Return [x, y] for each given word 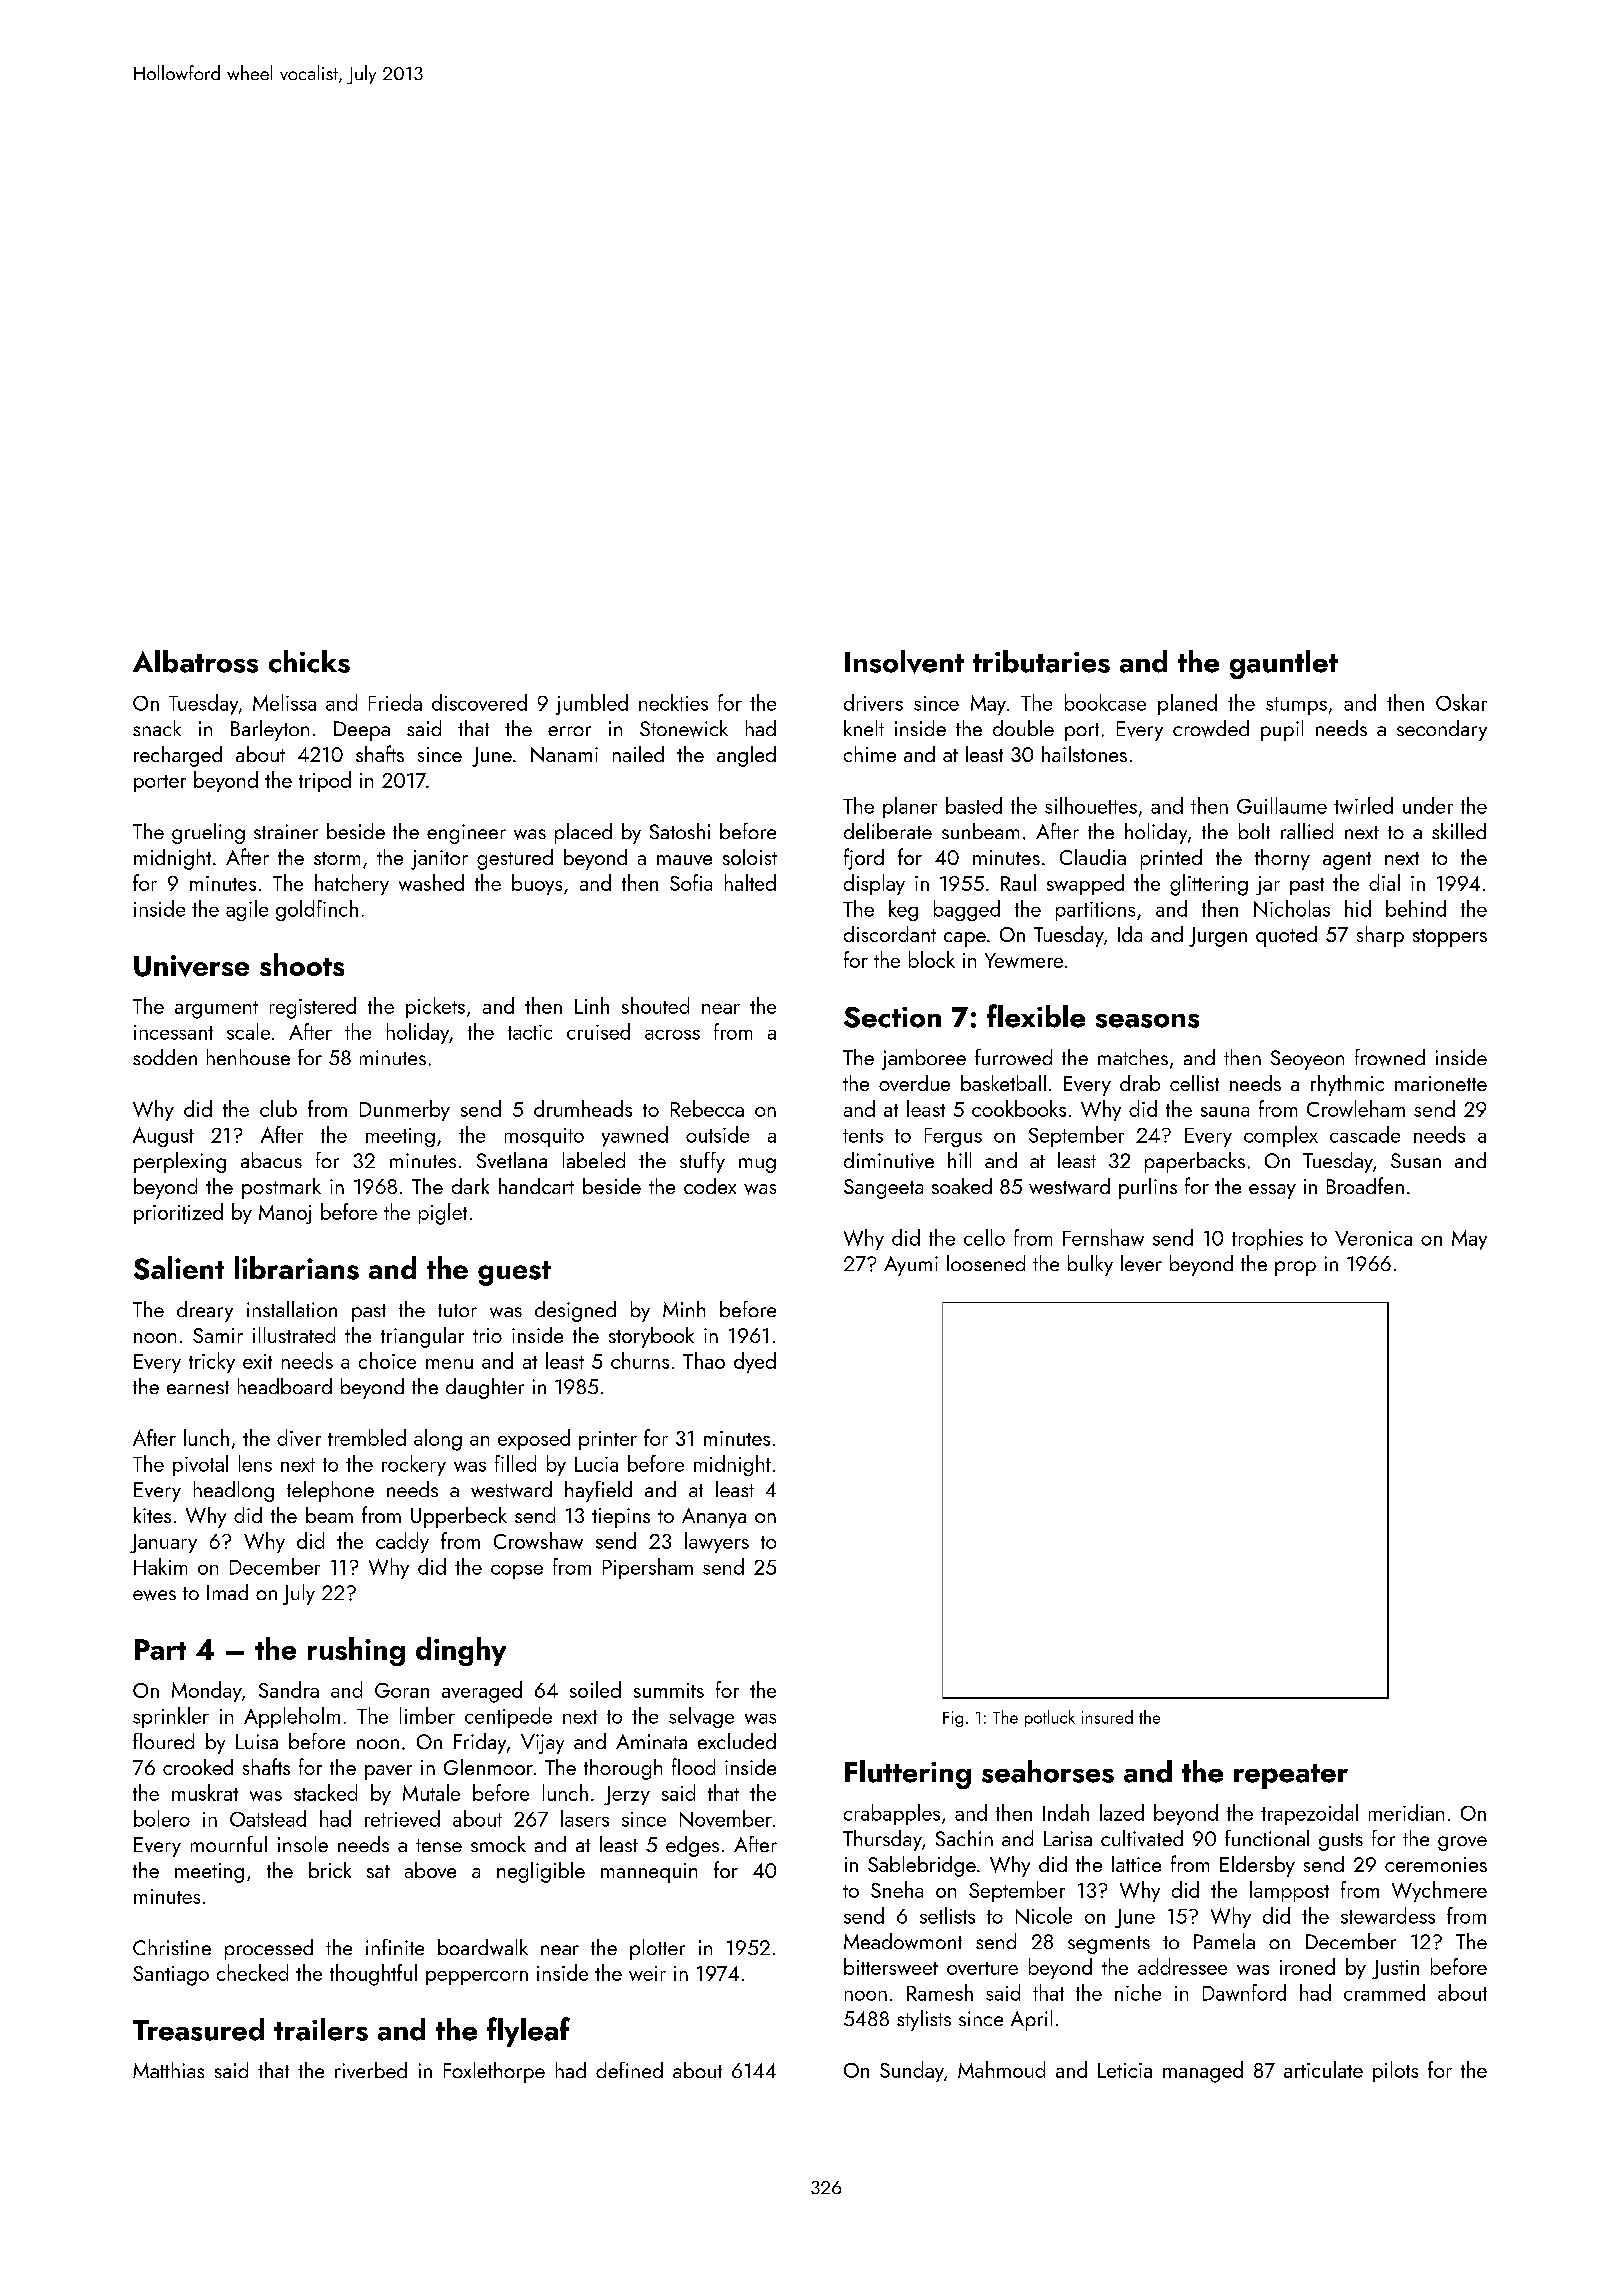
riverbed [371, 2070]
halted [750, 882]
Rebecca [707, 1108]
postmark [281, 1188]
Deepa [362, 731]
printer [608, 1440]
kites [152, 1515]
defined [629, 2070]
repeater [1291, 1776]
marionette [1441, 1083]
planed [1187, 704]
